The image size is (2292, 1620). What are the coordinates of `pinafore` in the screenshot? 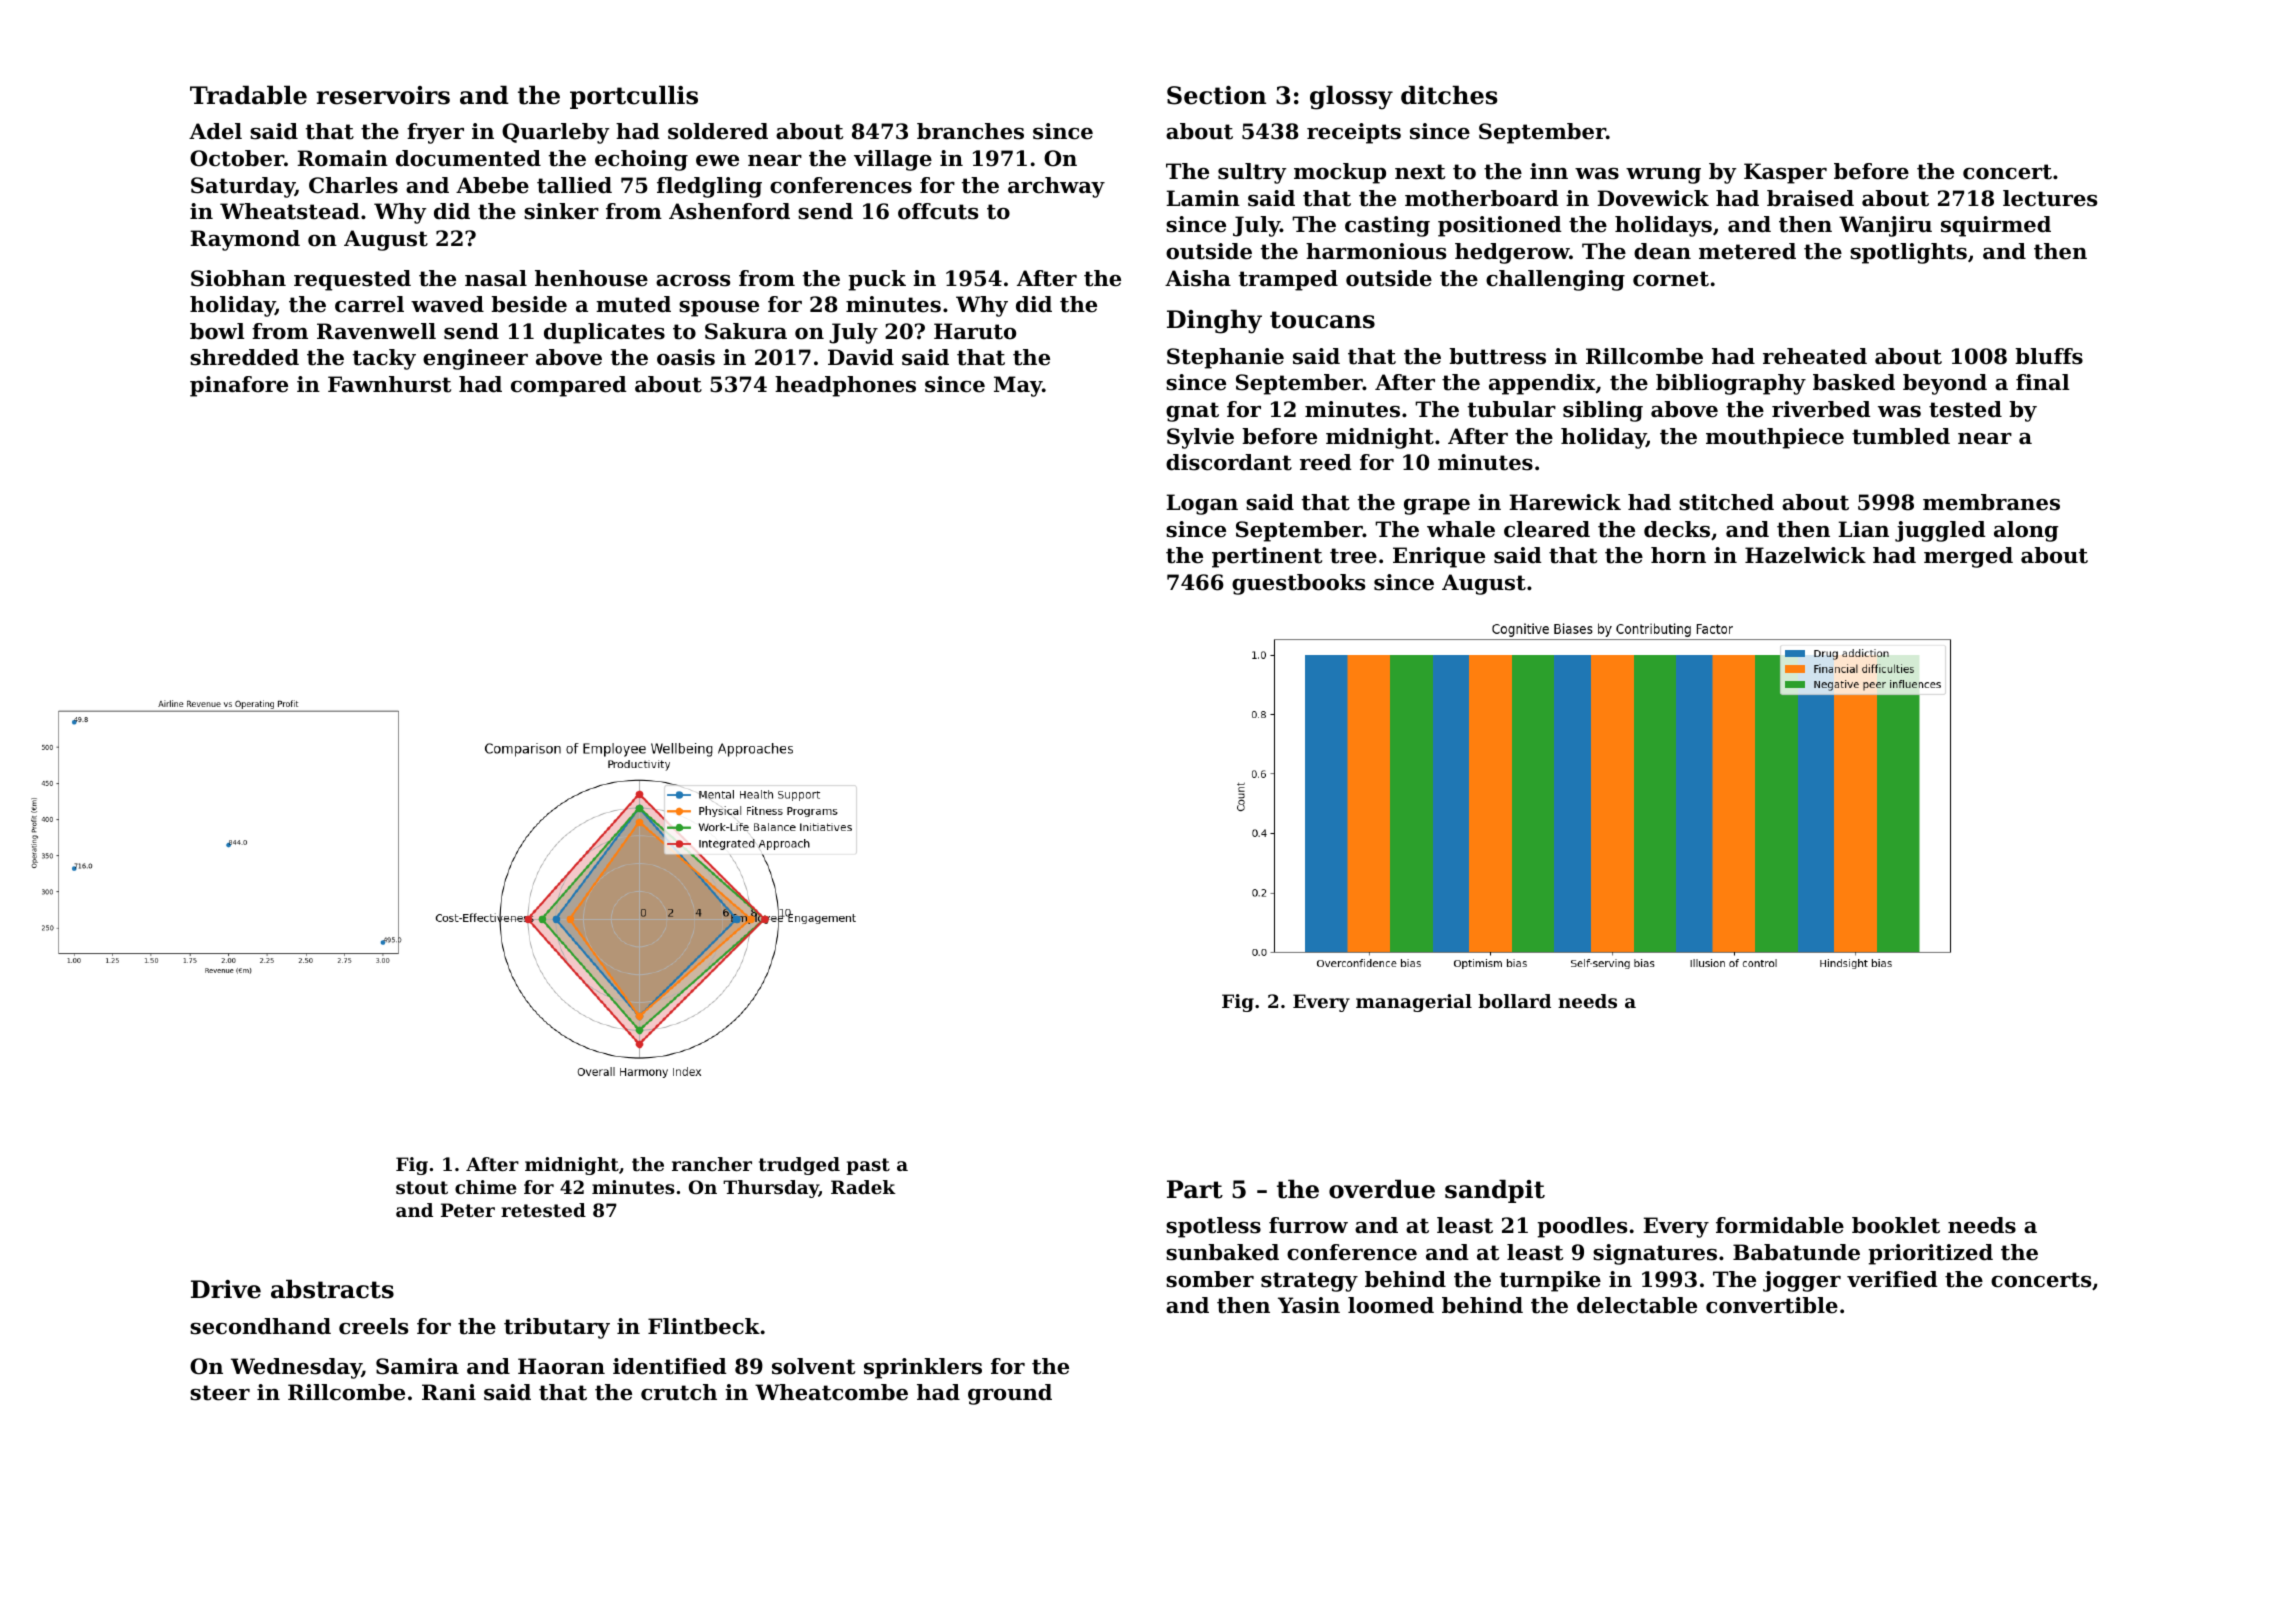 It's located at (239, 386).
